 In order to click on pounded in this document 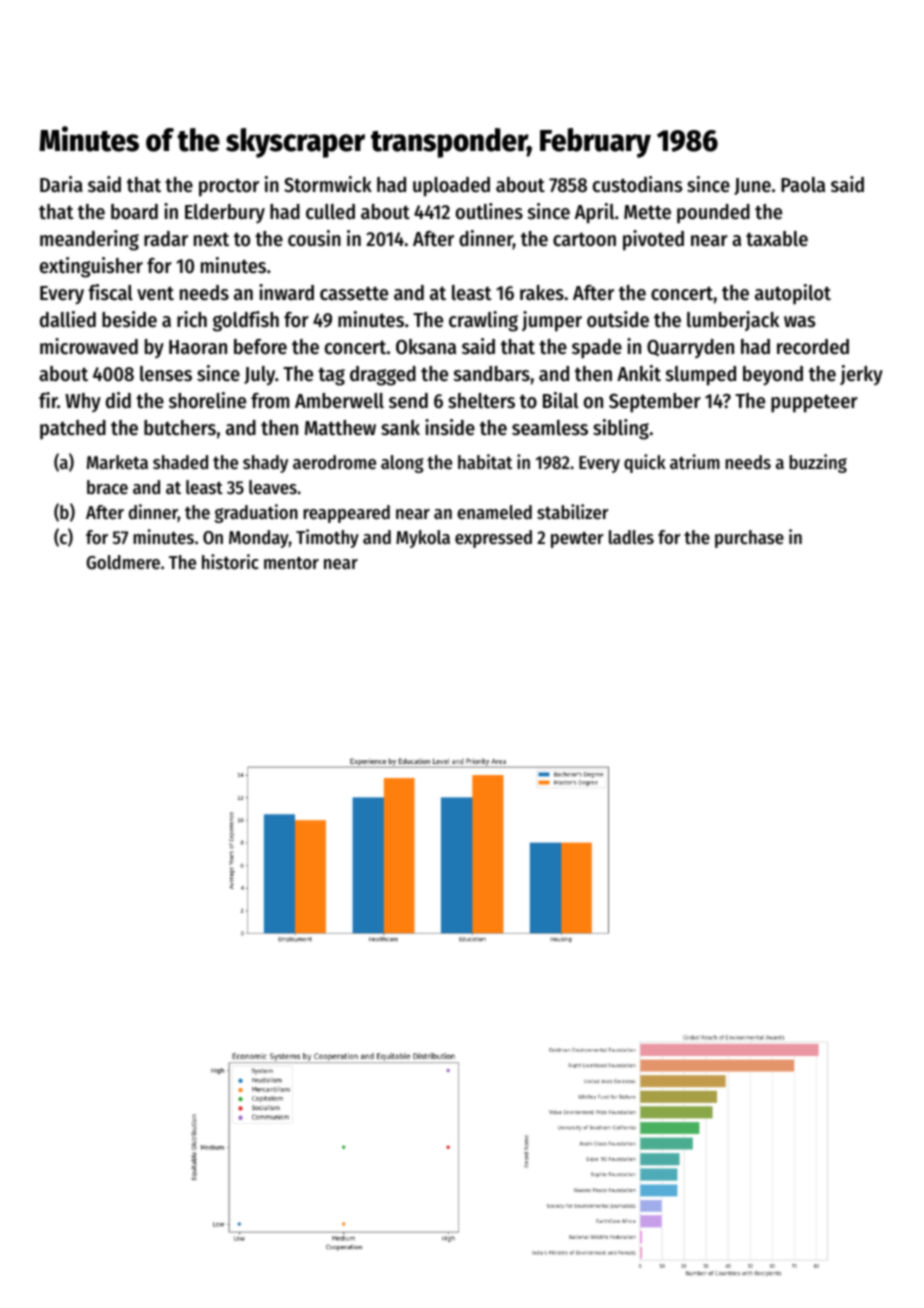, I will do `click(713, 214)`.
